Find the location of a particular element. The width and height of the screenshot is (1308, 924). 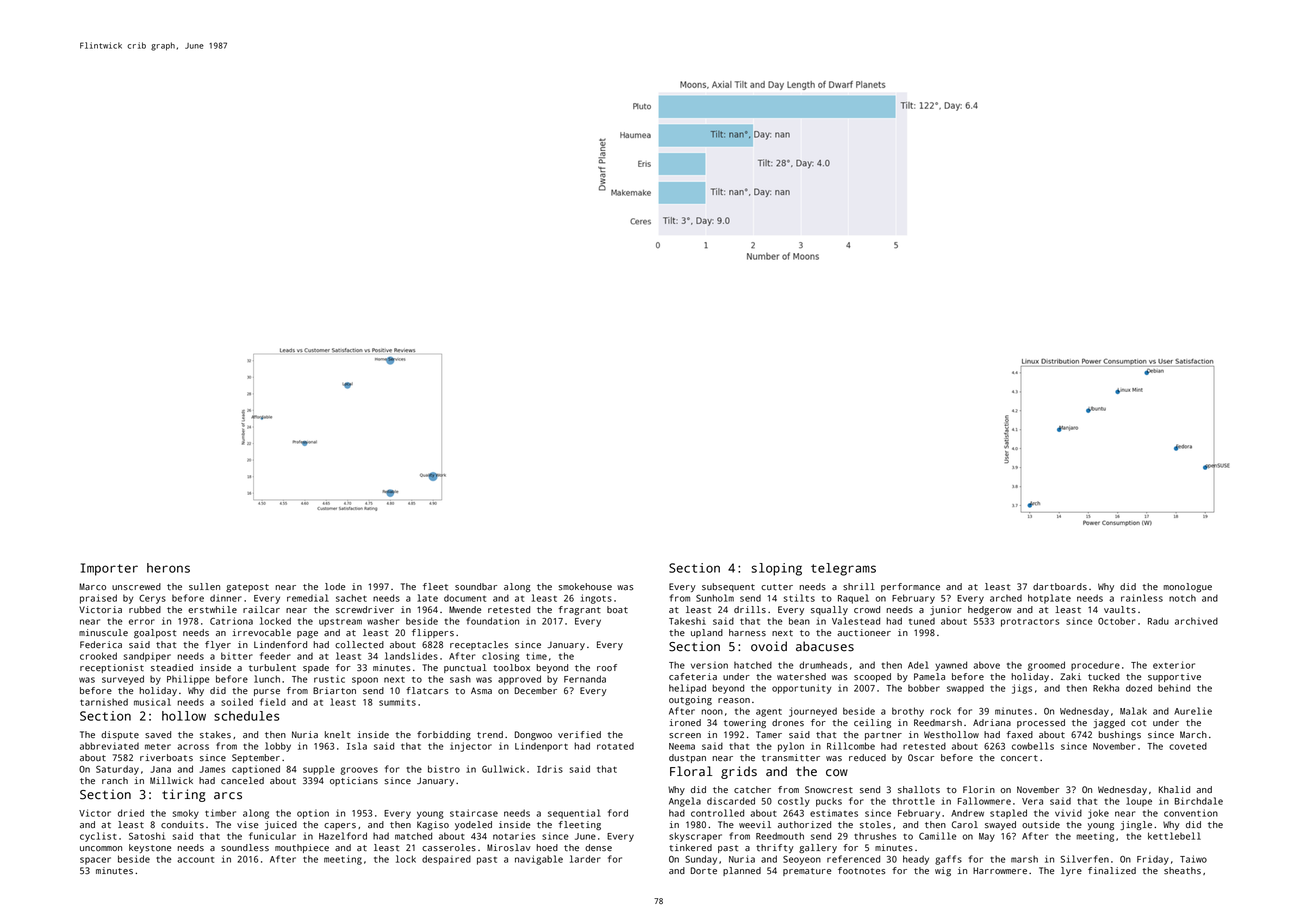

despaired is located at coordinates (446, 860).
